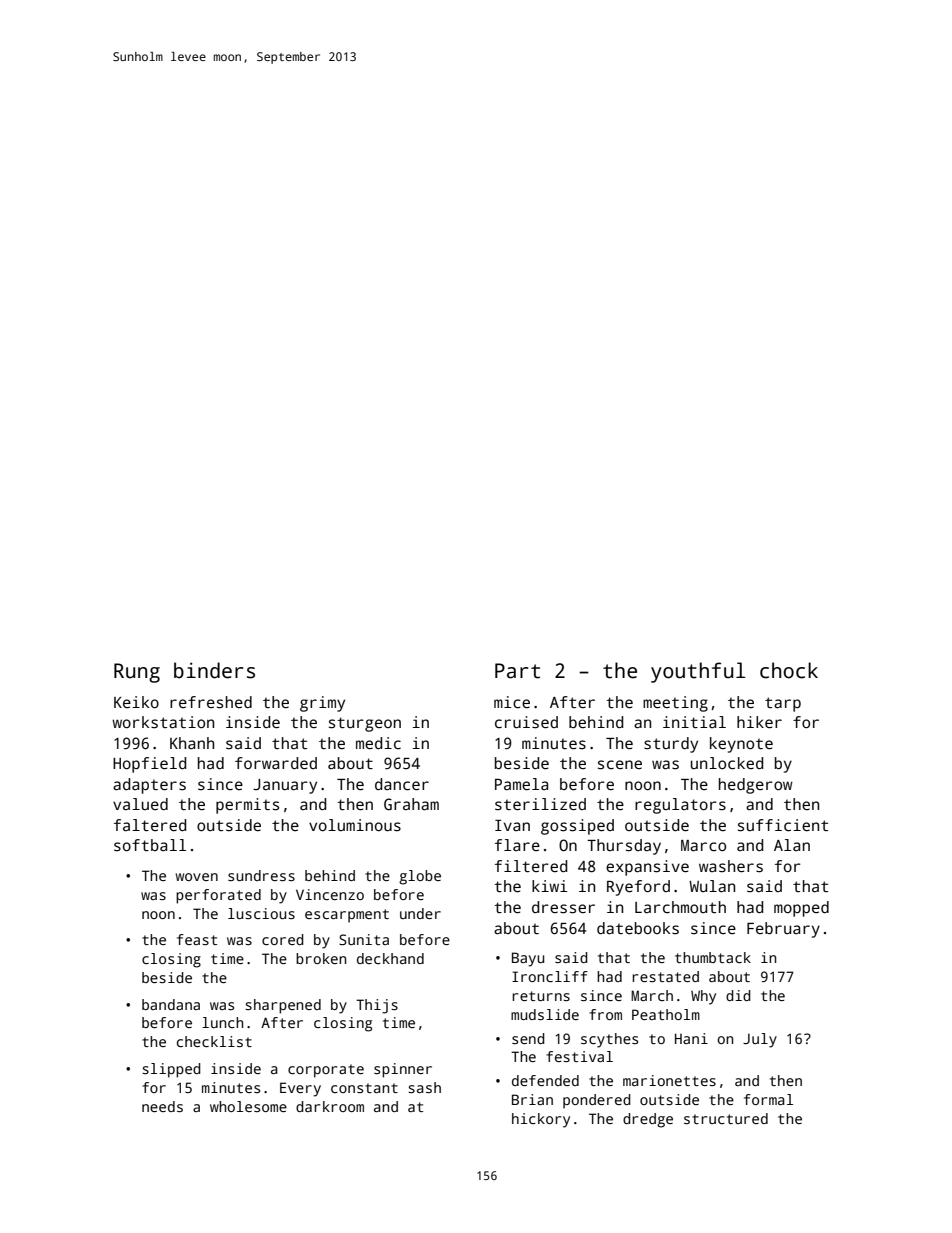 The image size is (952, 1233). What do you see at coordinates (137, 673) in the page?
I see `Rung` at bounding box center [137, 673].
